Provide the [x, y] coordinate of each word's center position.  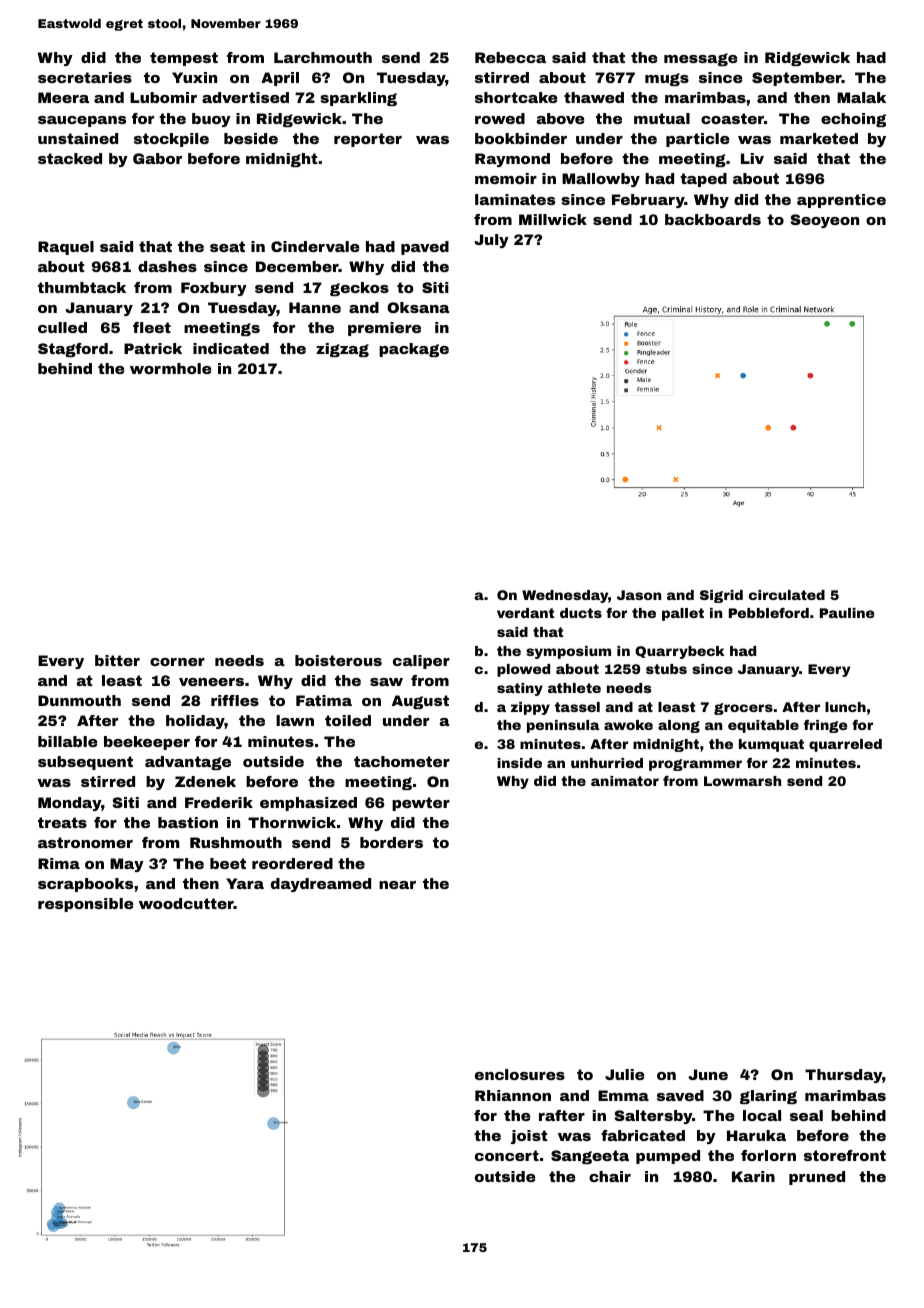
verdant [525, 613]
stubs [666, 669]
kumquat [771, 745]
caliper [421, 662]
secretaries [85, 77]
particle [698, 140]
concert [507, 1155]
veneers [211, 682]
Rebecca [510, 57]
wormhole [171, 368]
